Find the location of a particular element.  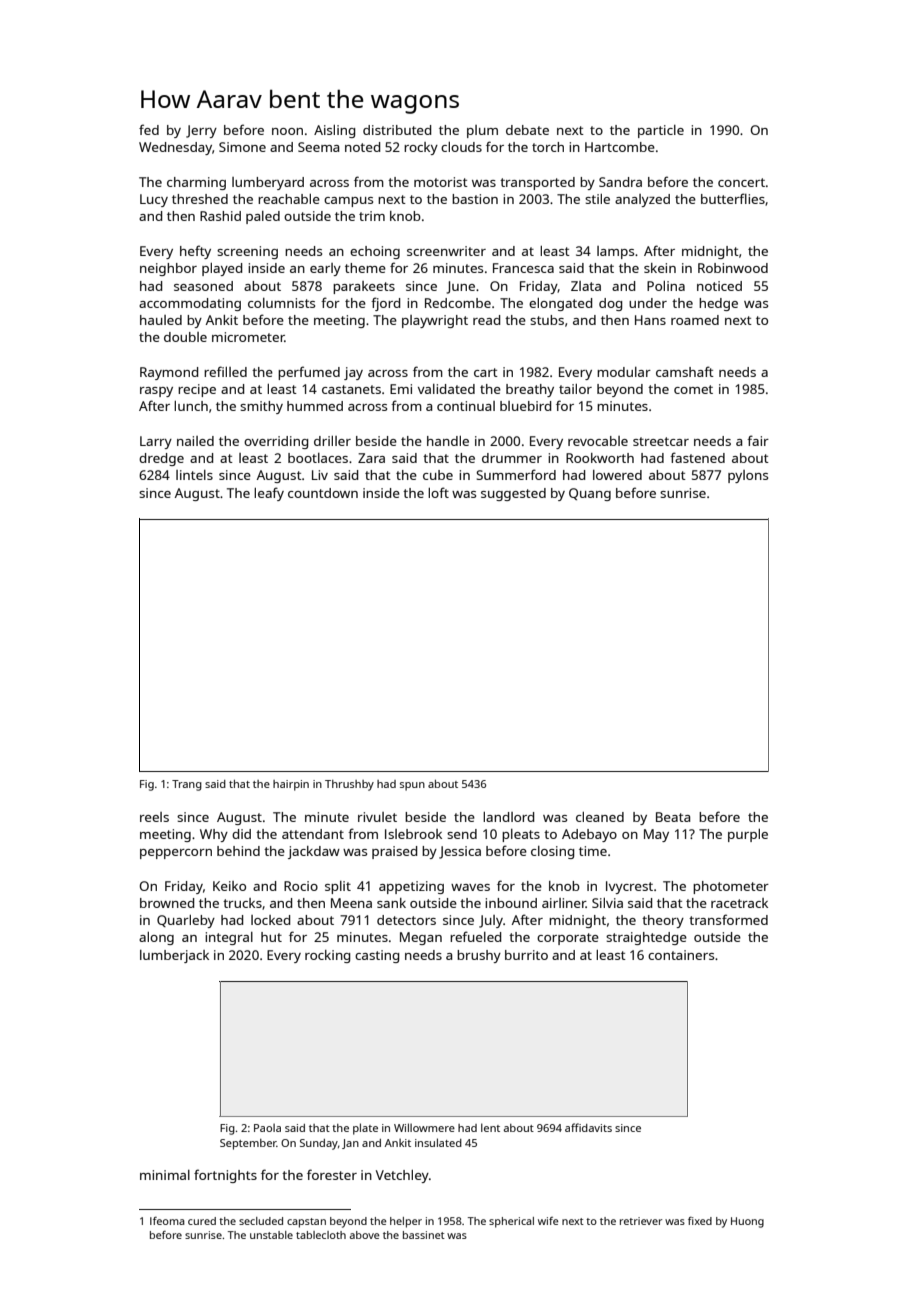

lowered is located at coordinates (617, 475).
